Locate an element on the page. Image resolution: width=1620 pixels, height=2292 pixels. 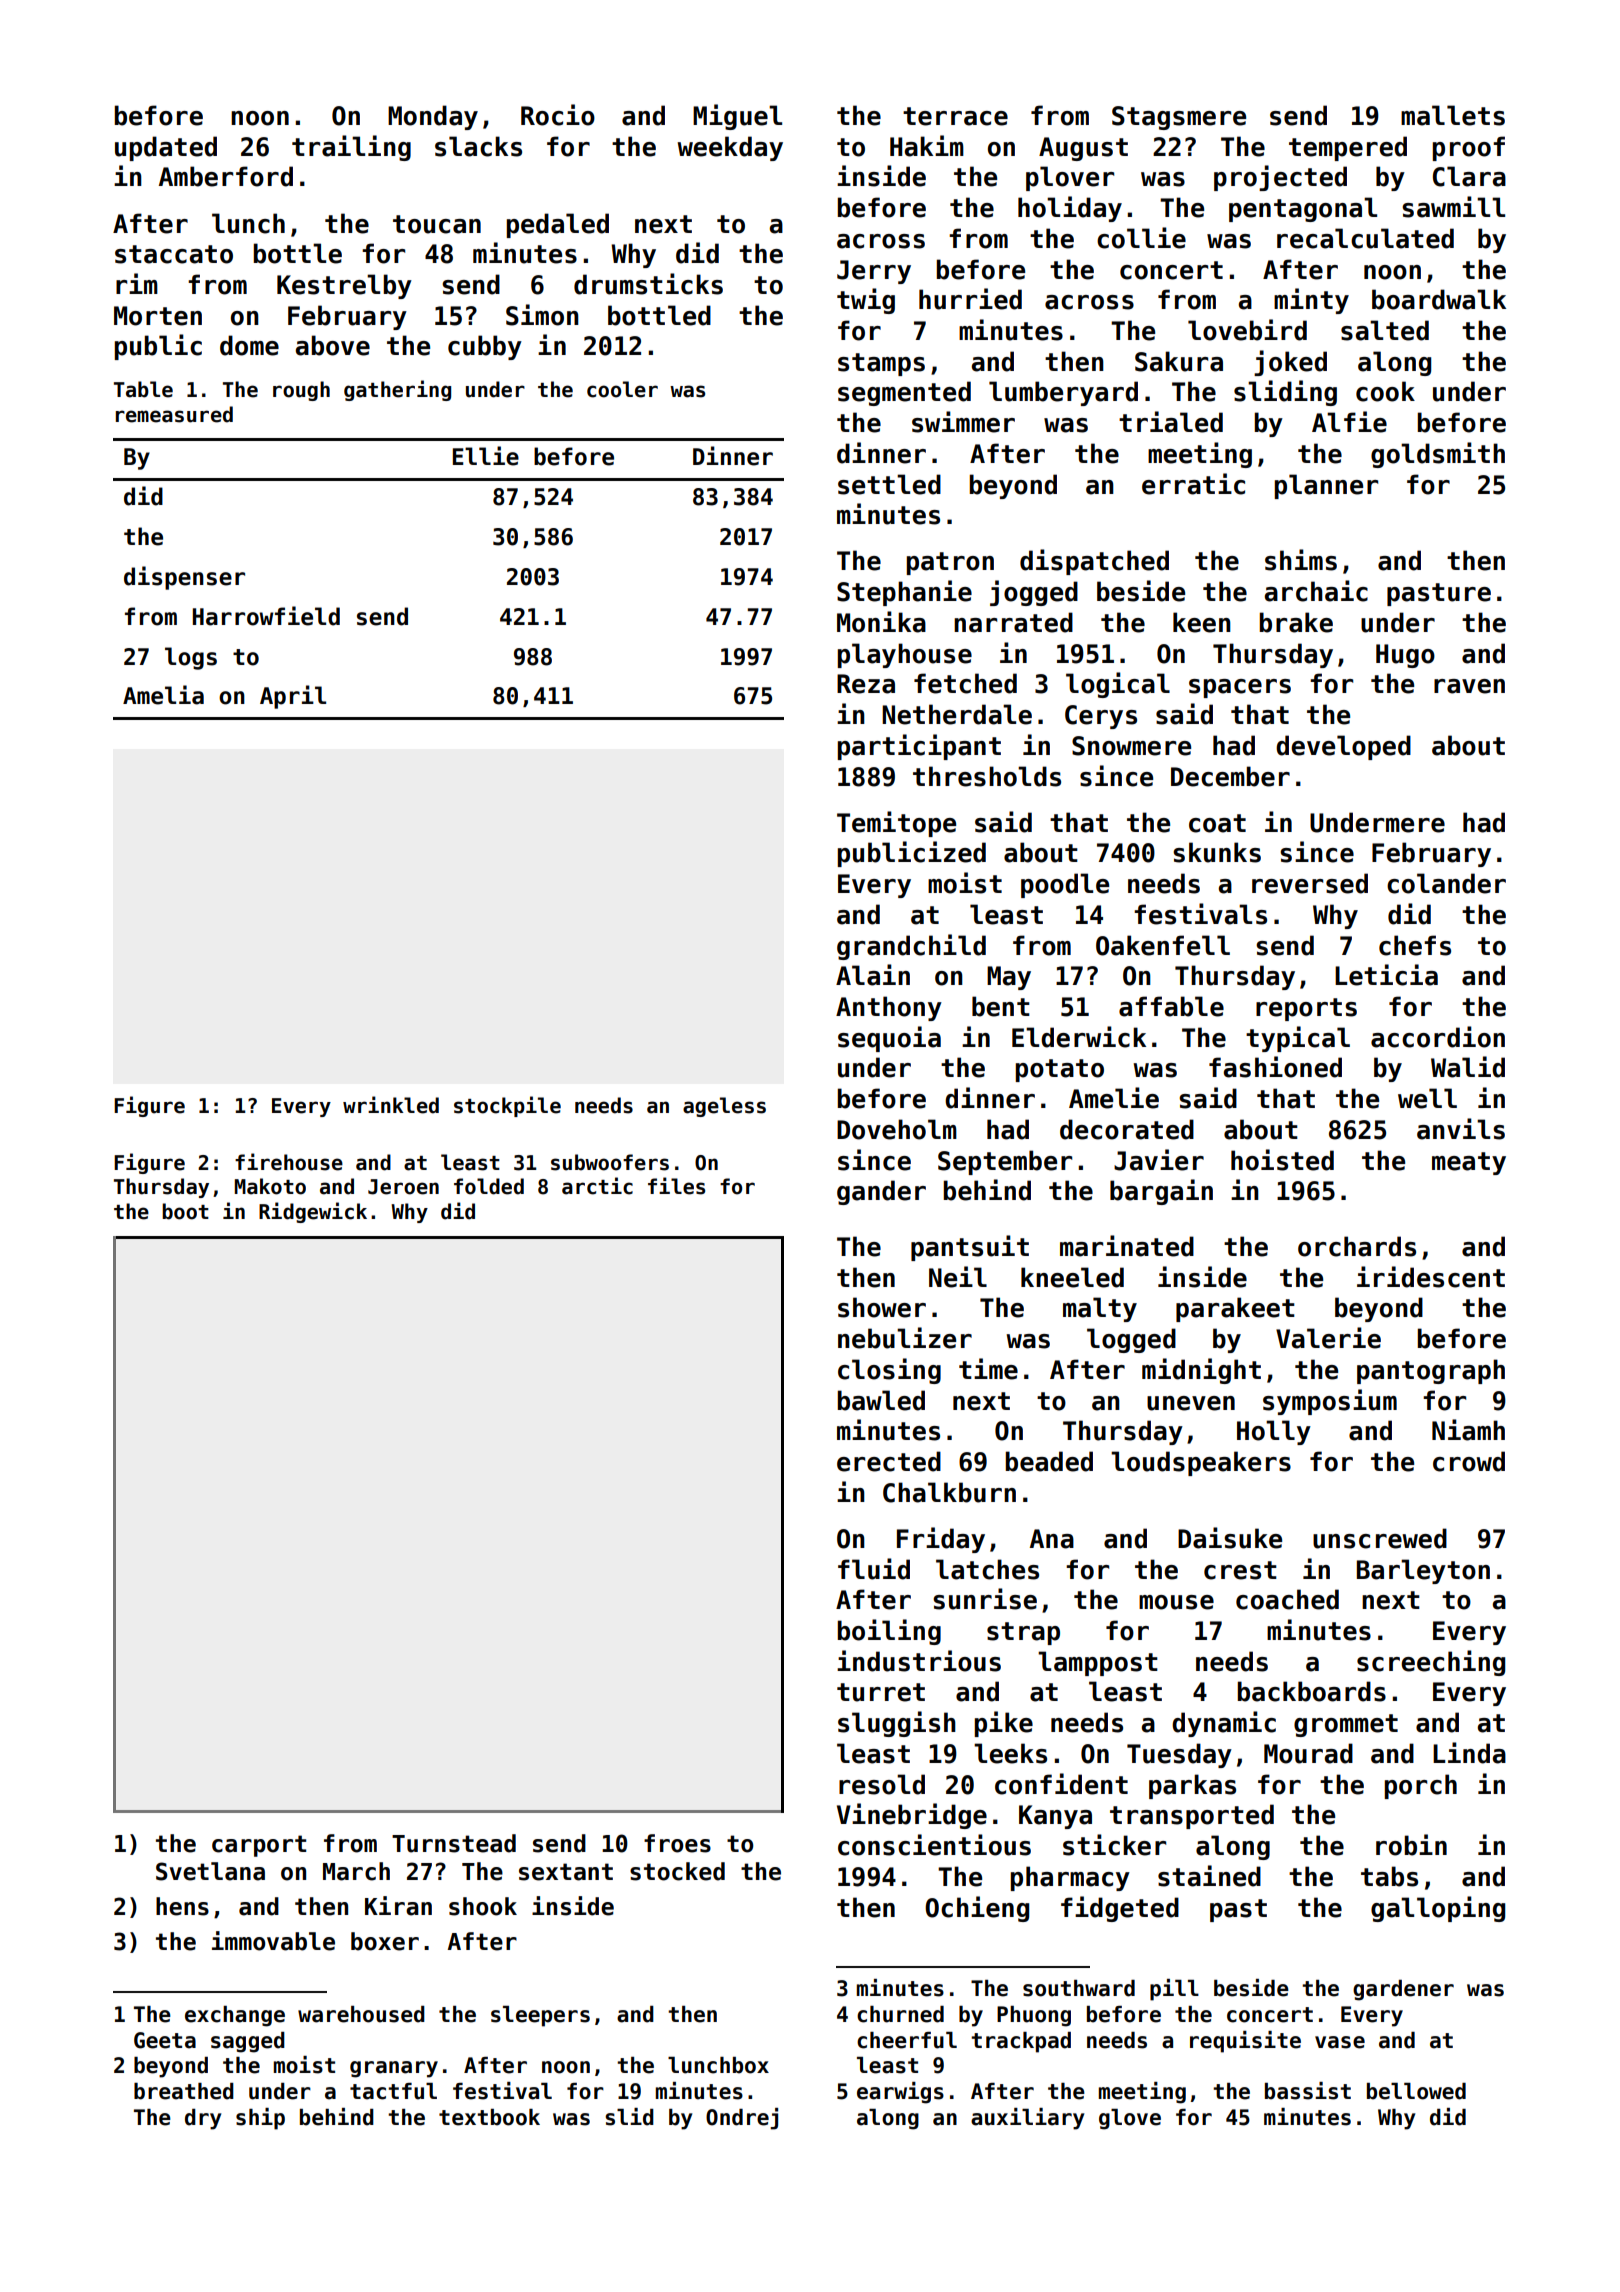
dispenser is located at coordinates (184, 578).
